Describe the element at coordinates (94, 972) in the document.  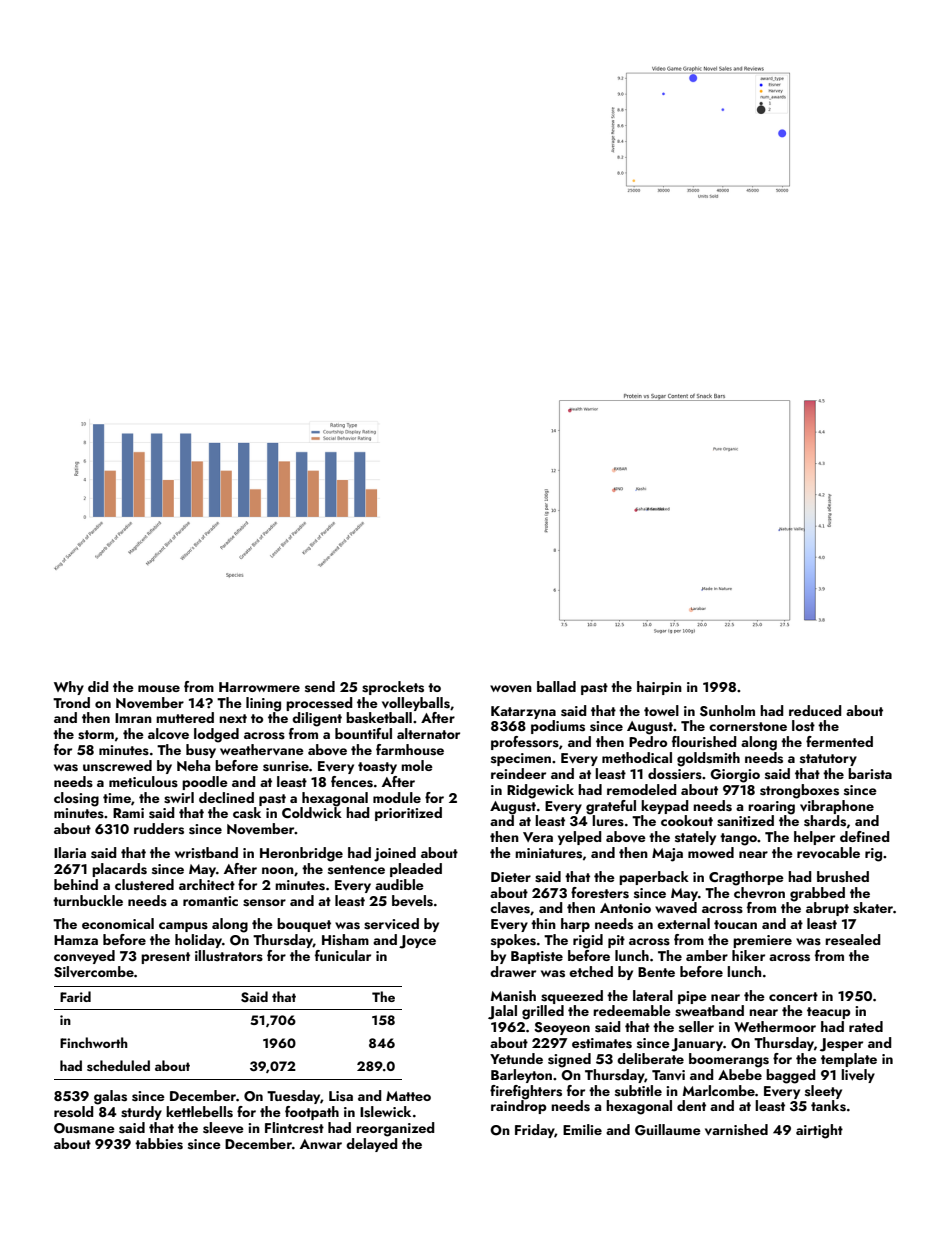
I see `Silvercombe` at that location.
